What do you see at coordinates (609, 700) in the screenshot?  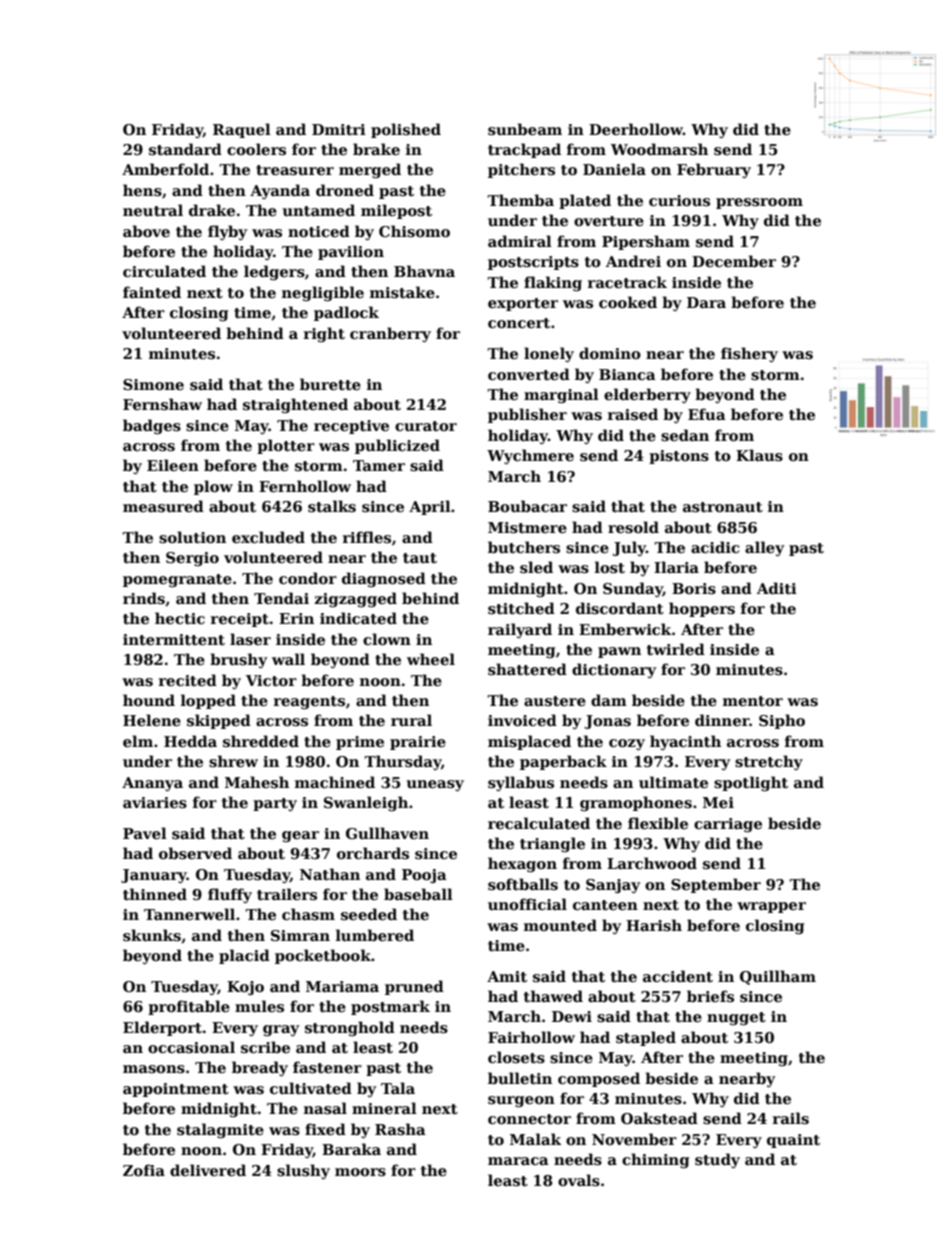 I see `dam` at bounding box center [609, 700].
